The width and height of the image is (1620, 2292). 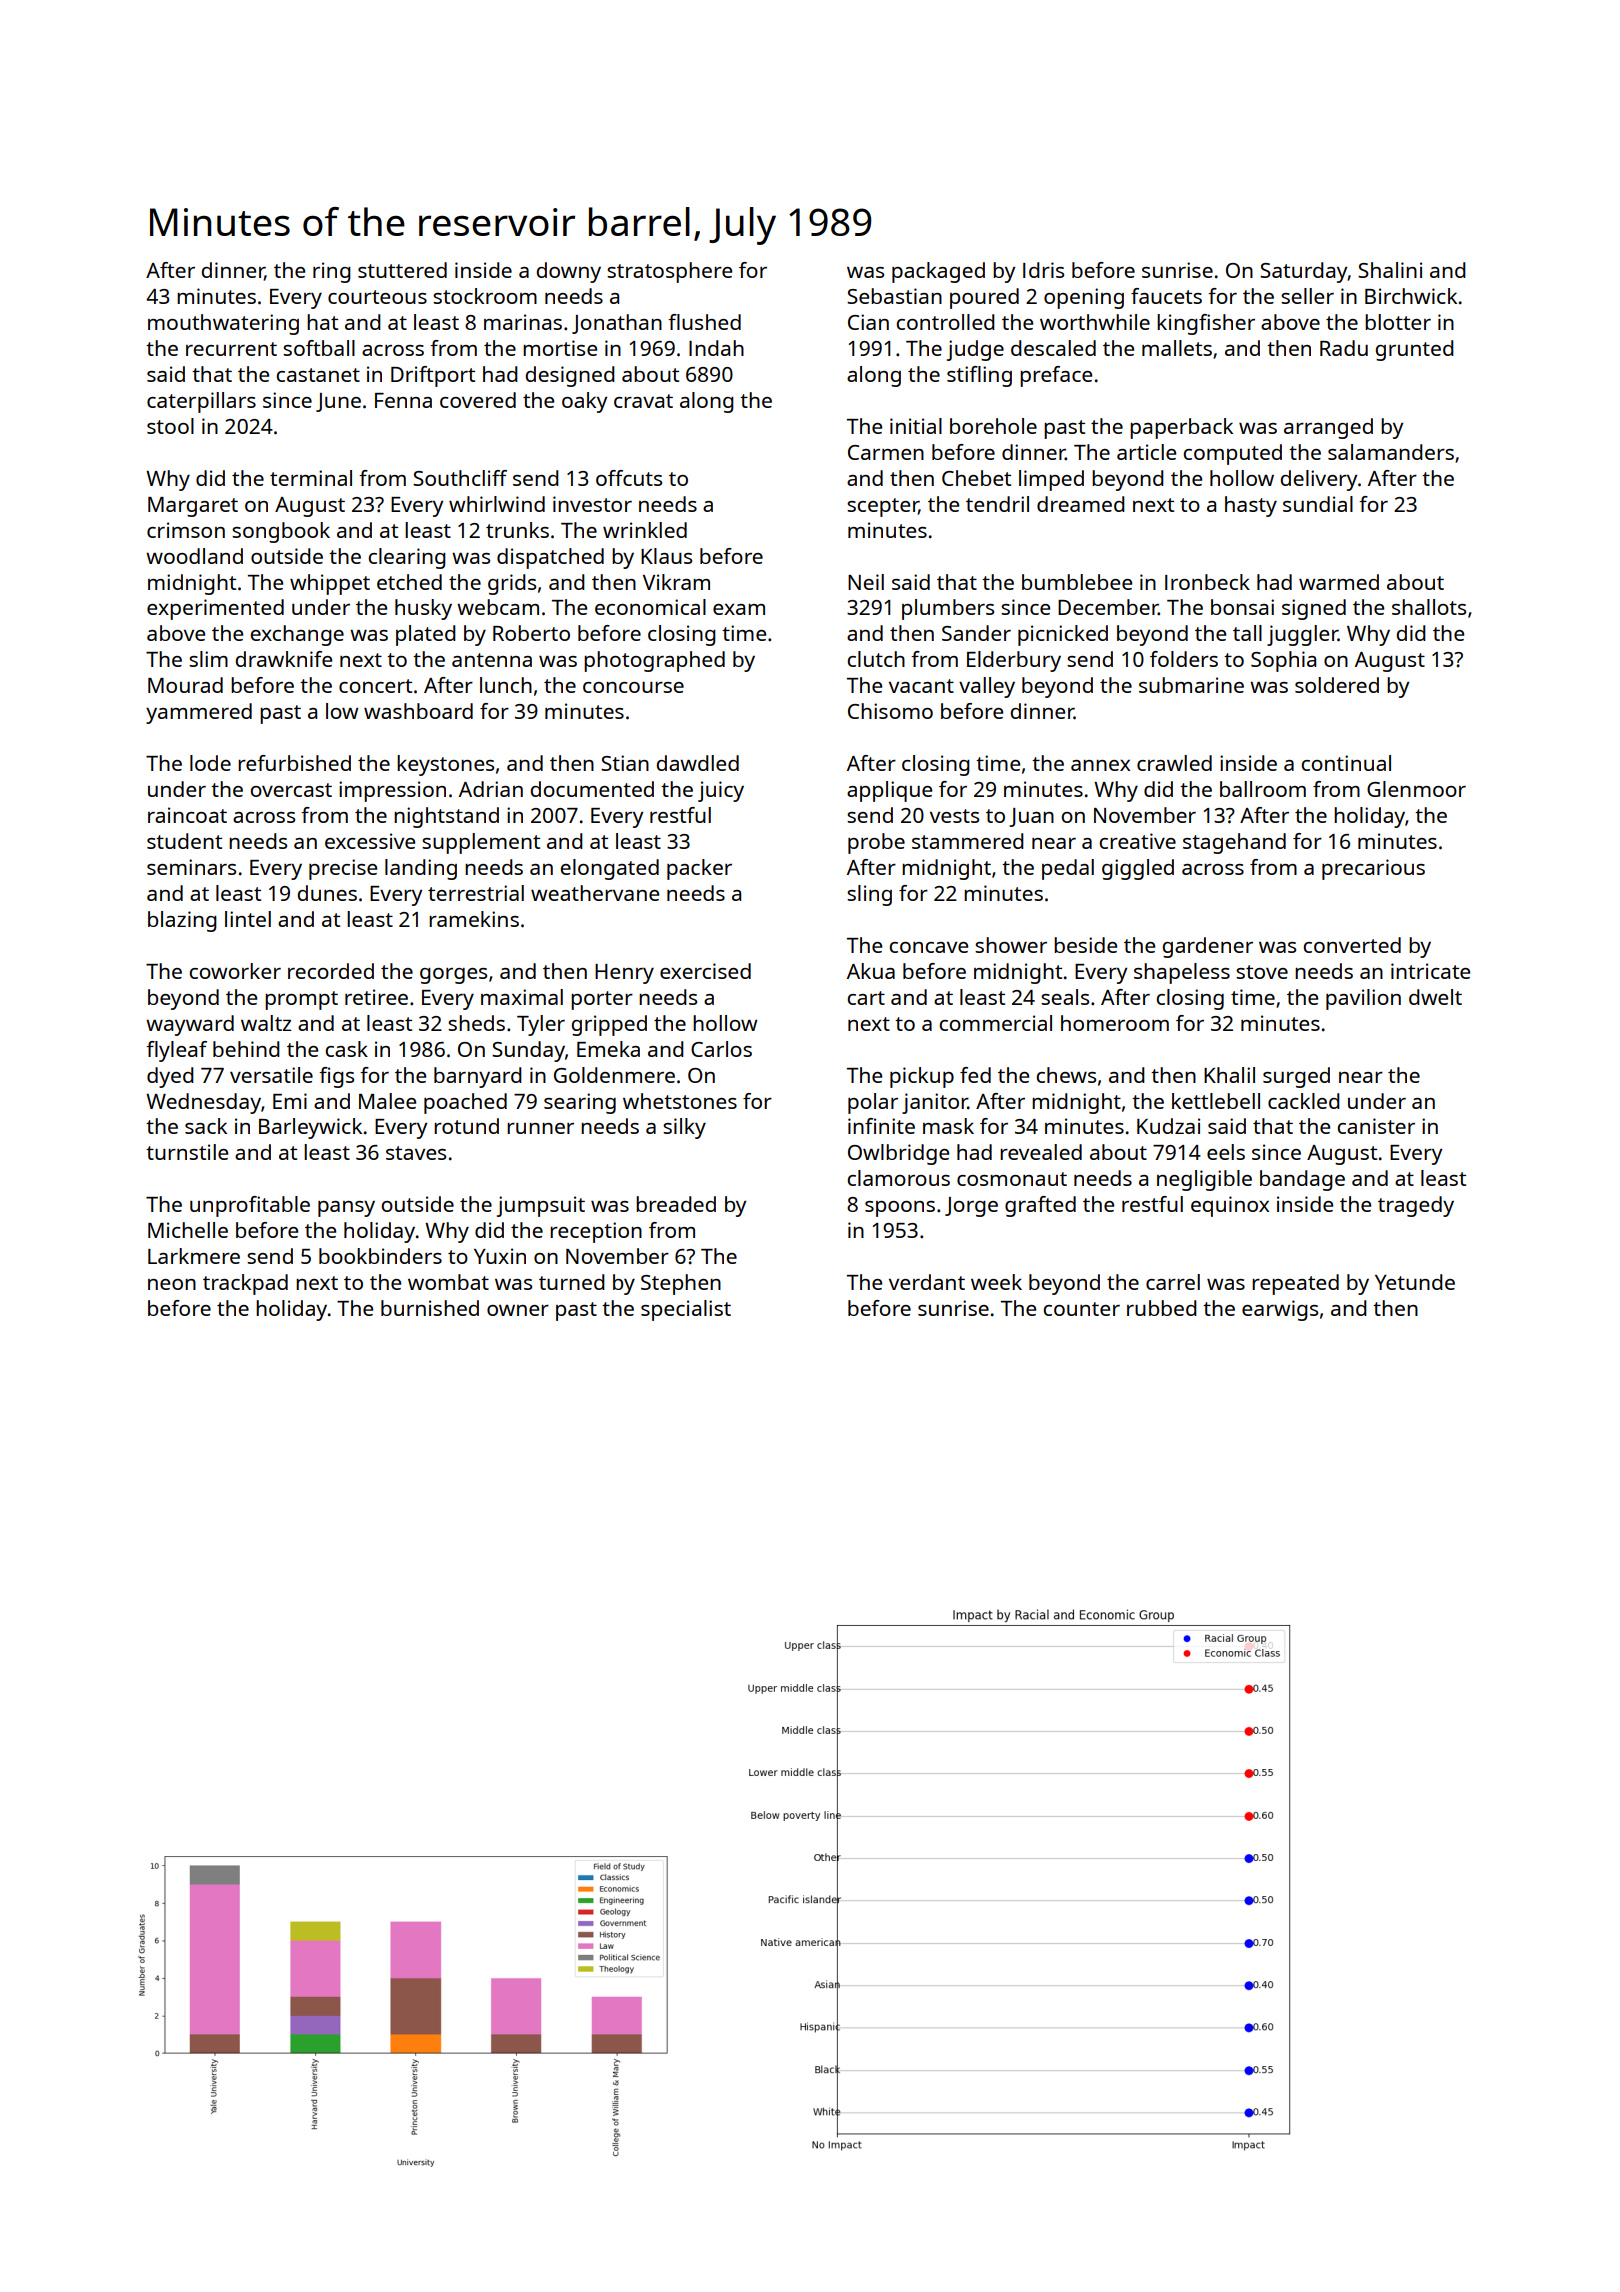 I want to click on downy, so click(x=568, y=272).
